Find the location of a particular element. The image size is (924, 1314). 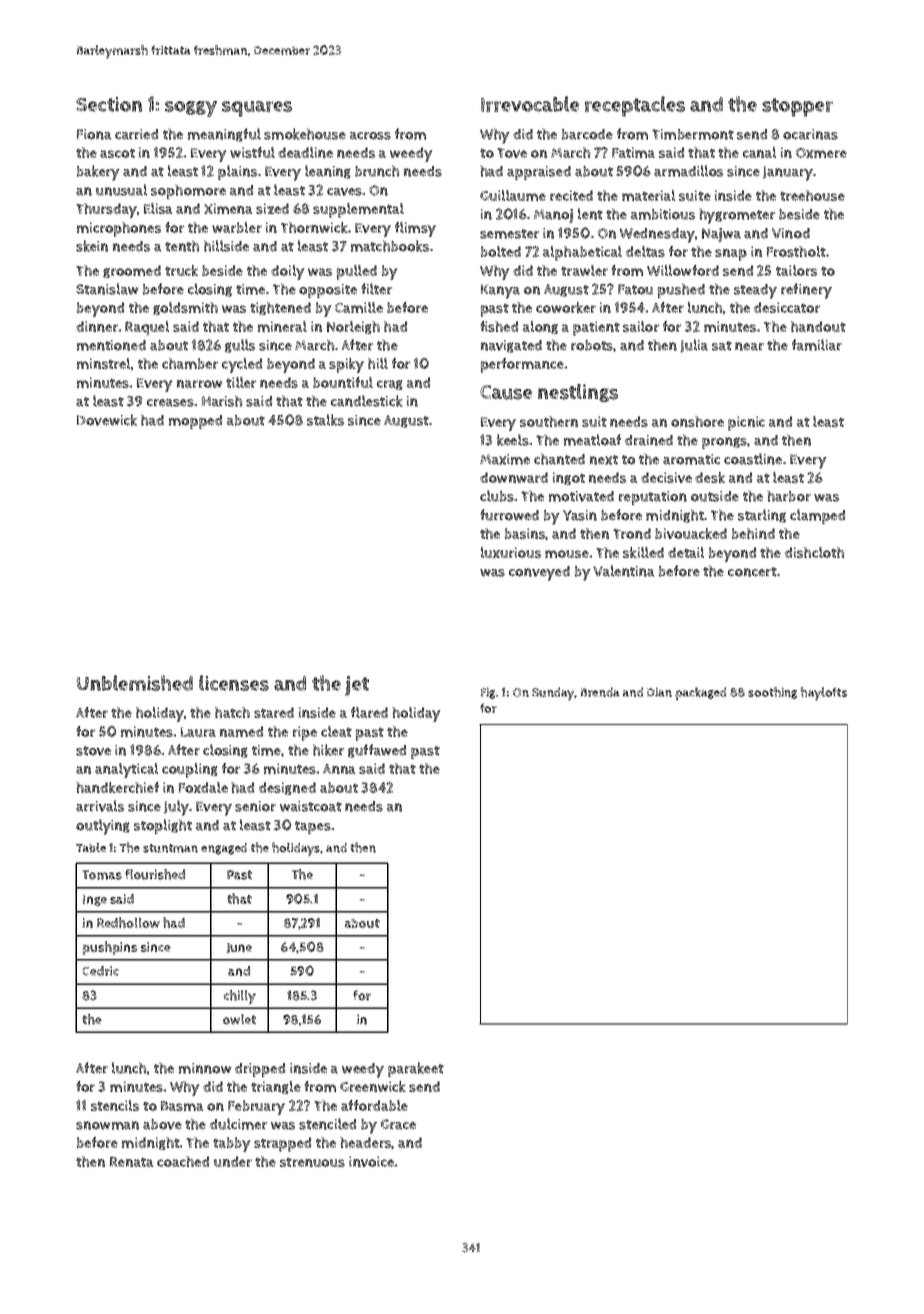

packaged is located at coordinates (700, 693).
